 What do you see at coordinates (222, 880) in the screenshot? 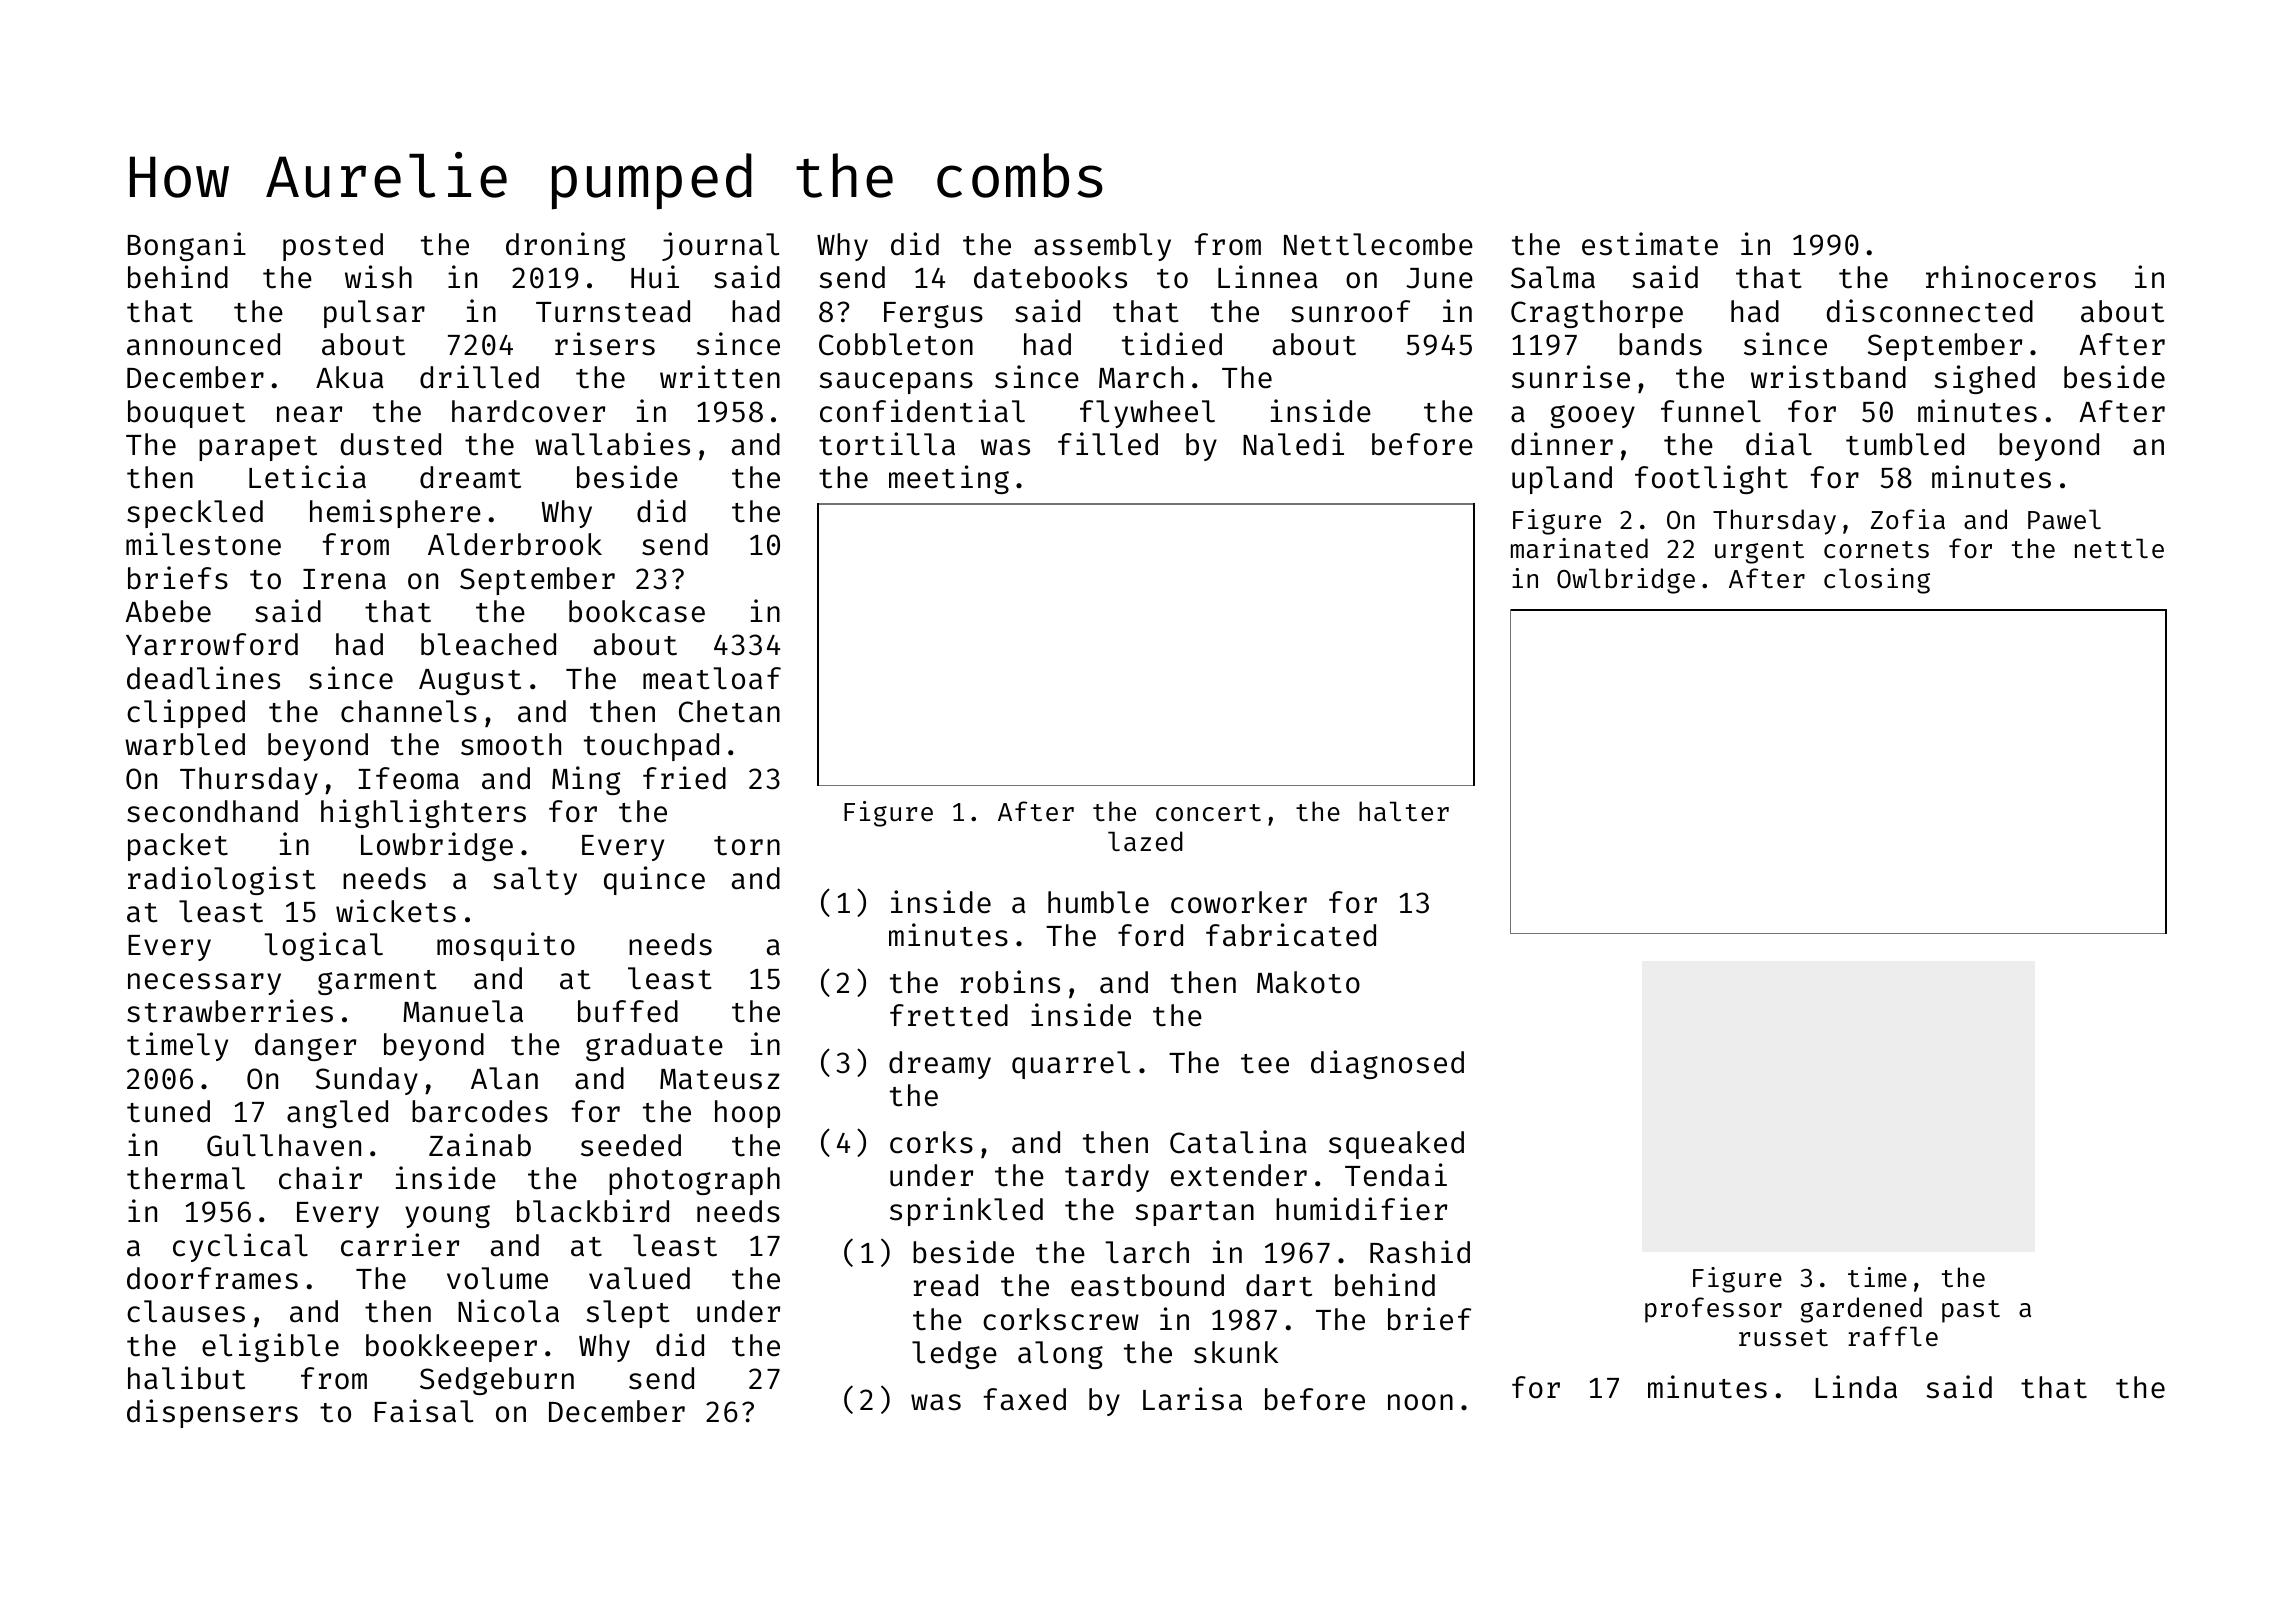
I see `radiologist` at bounding box center [222, 880].
